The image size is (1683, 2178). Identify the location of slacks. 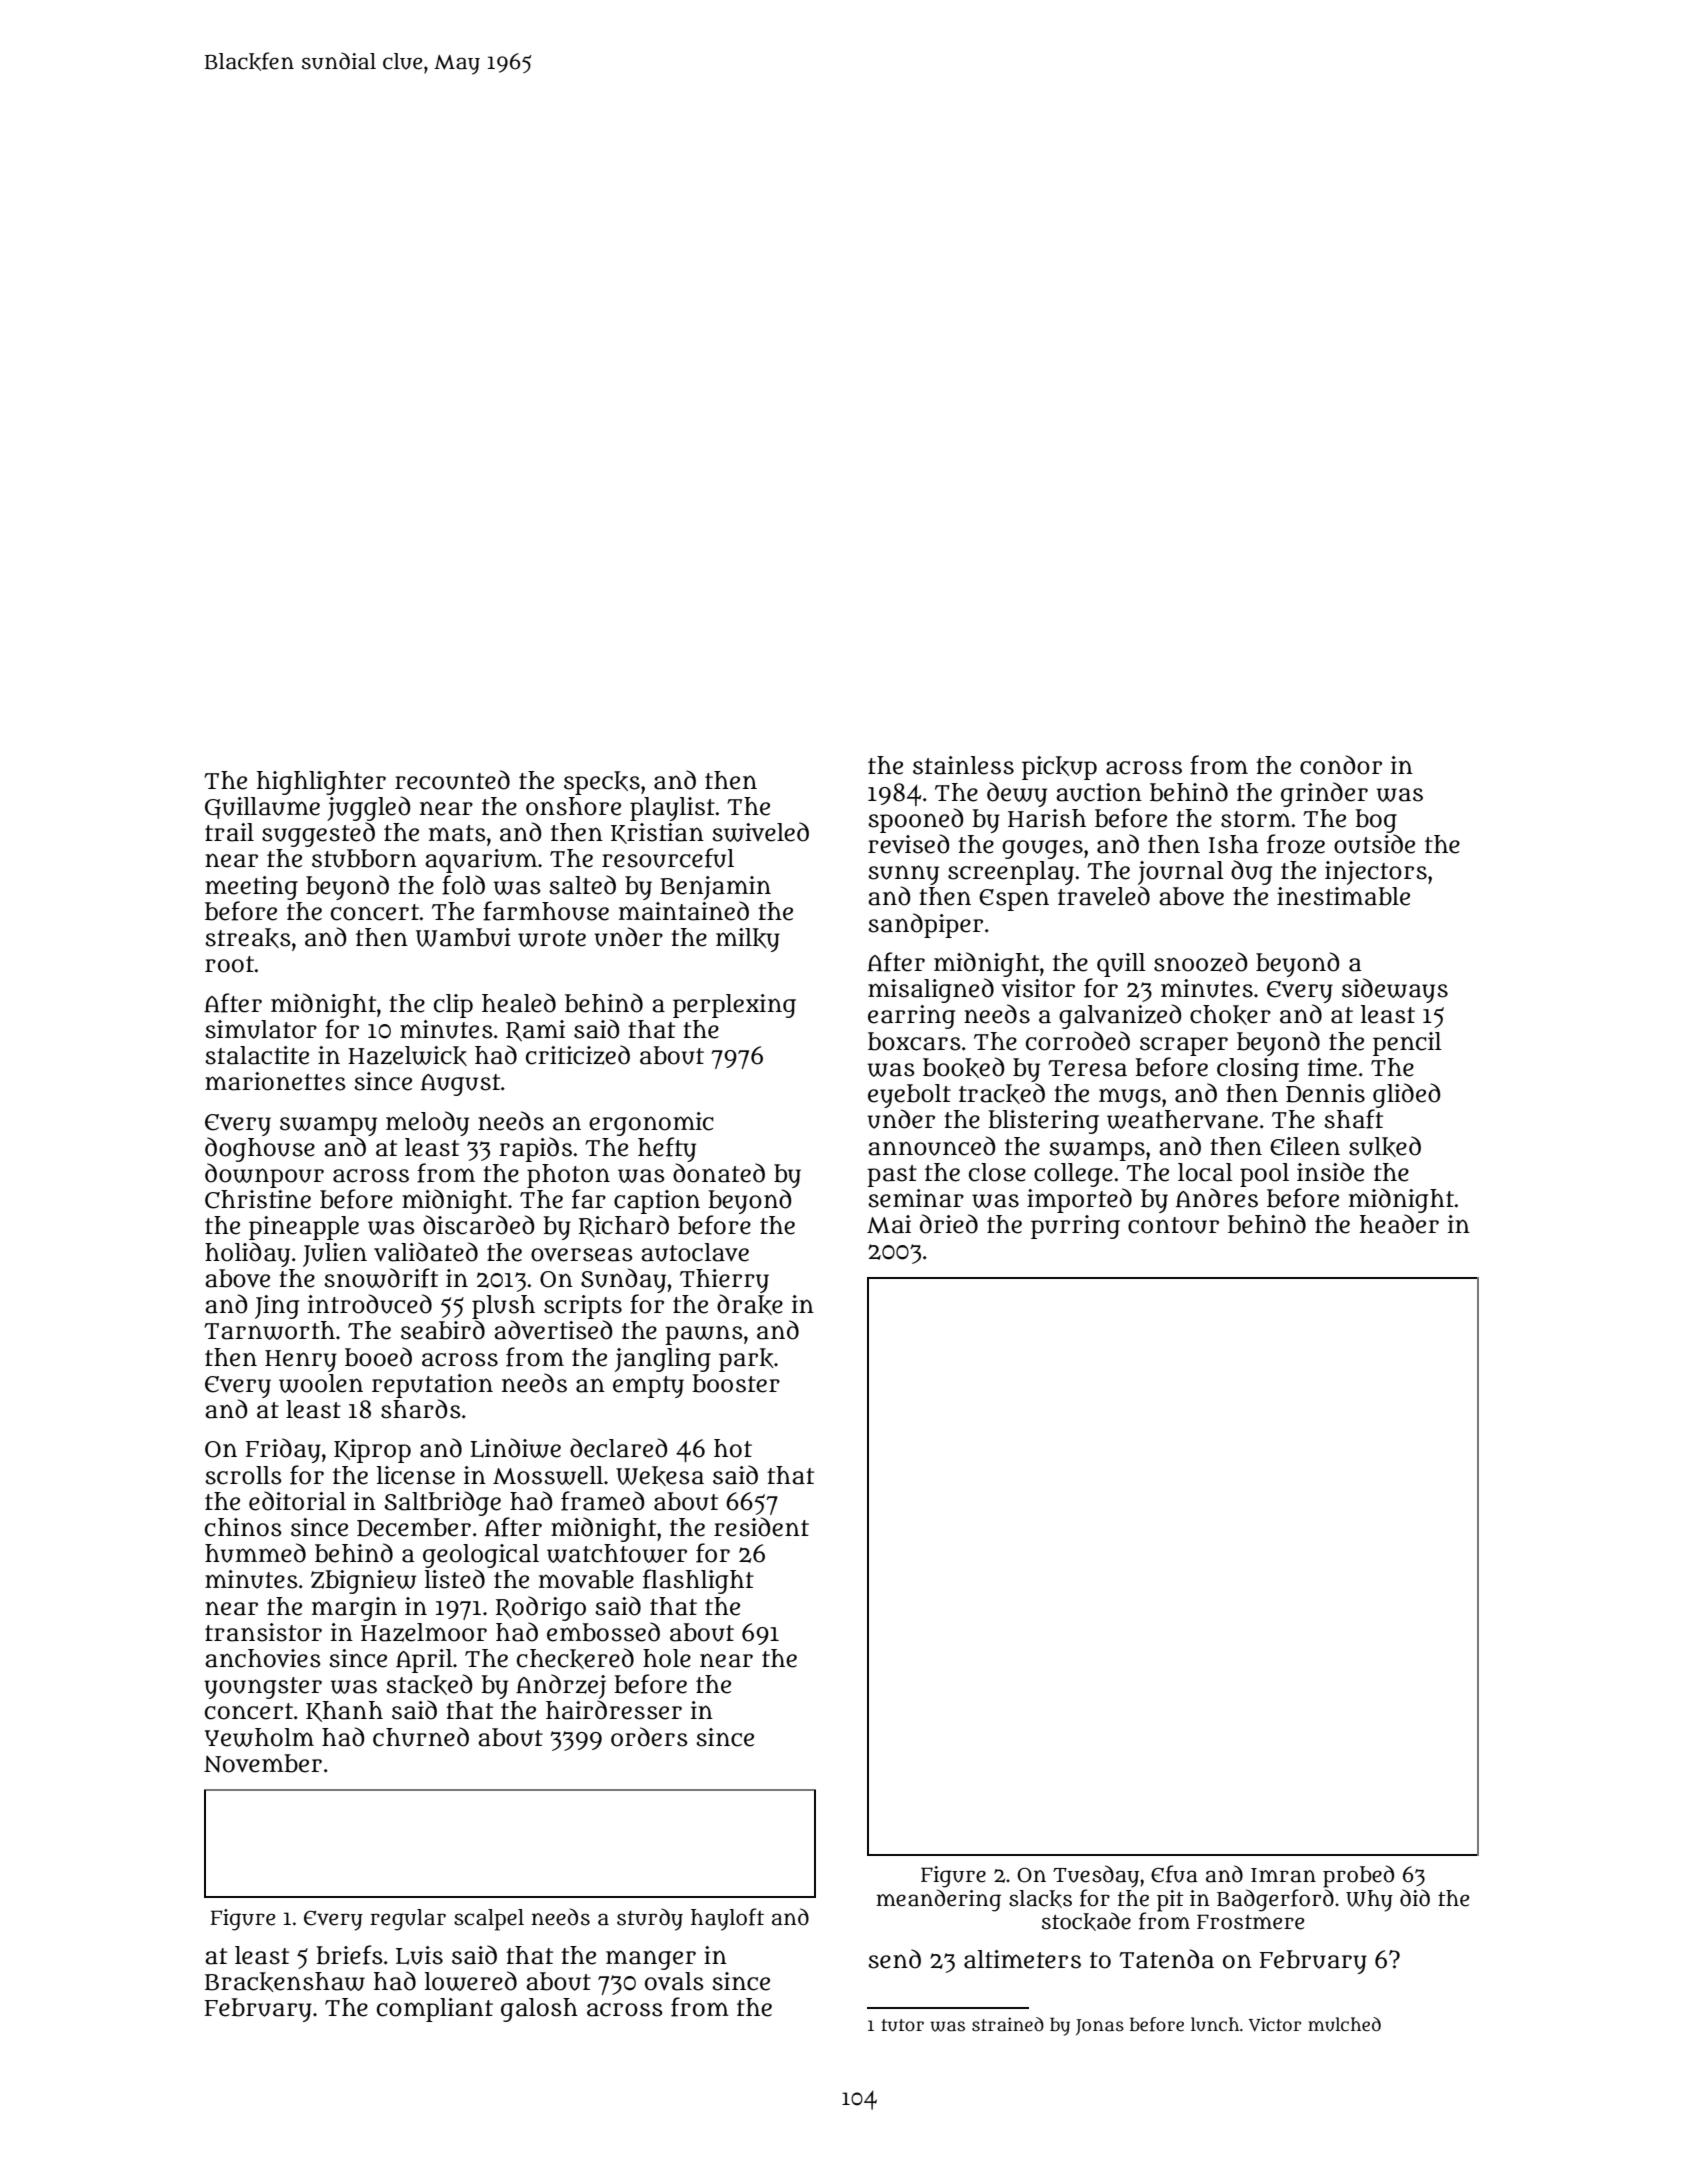
(1040, 1899).
